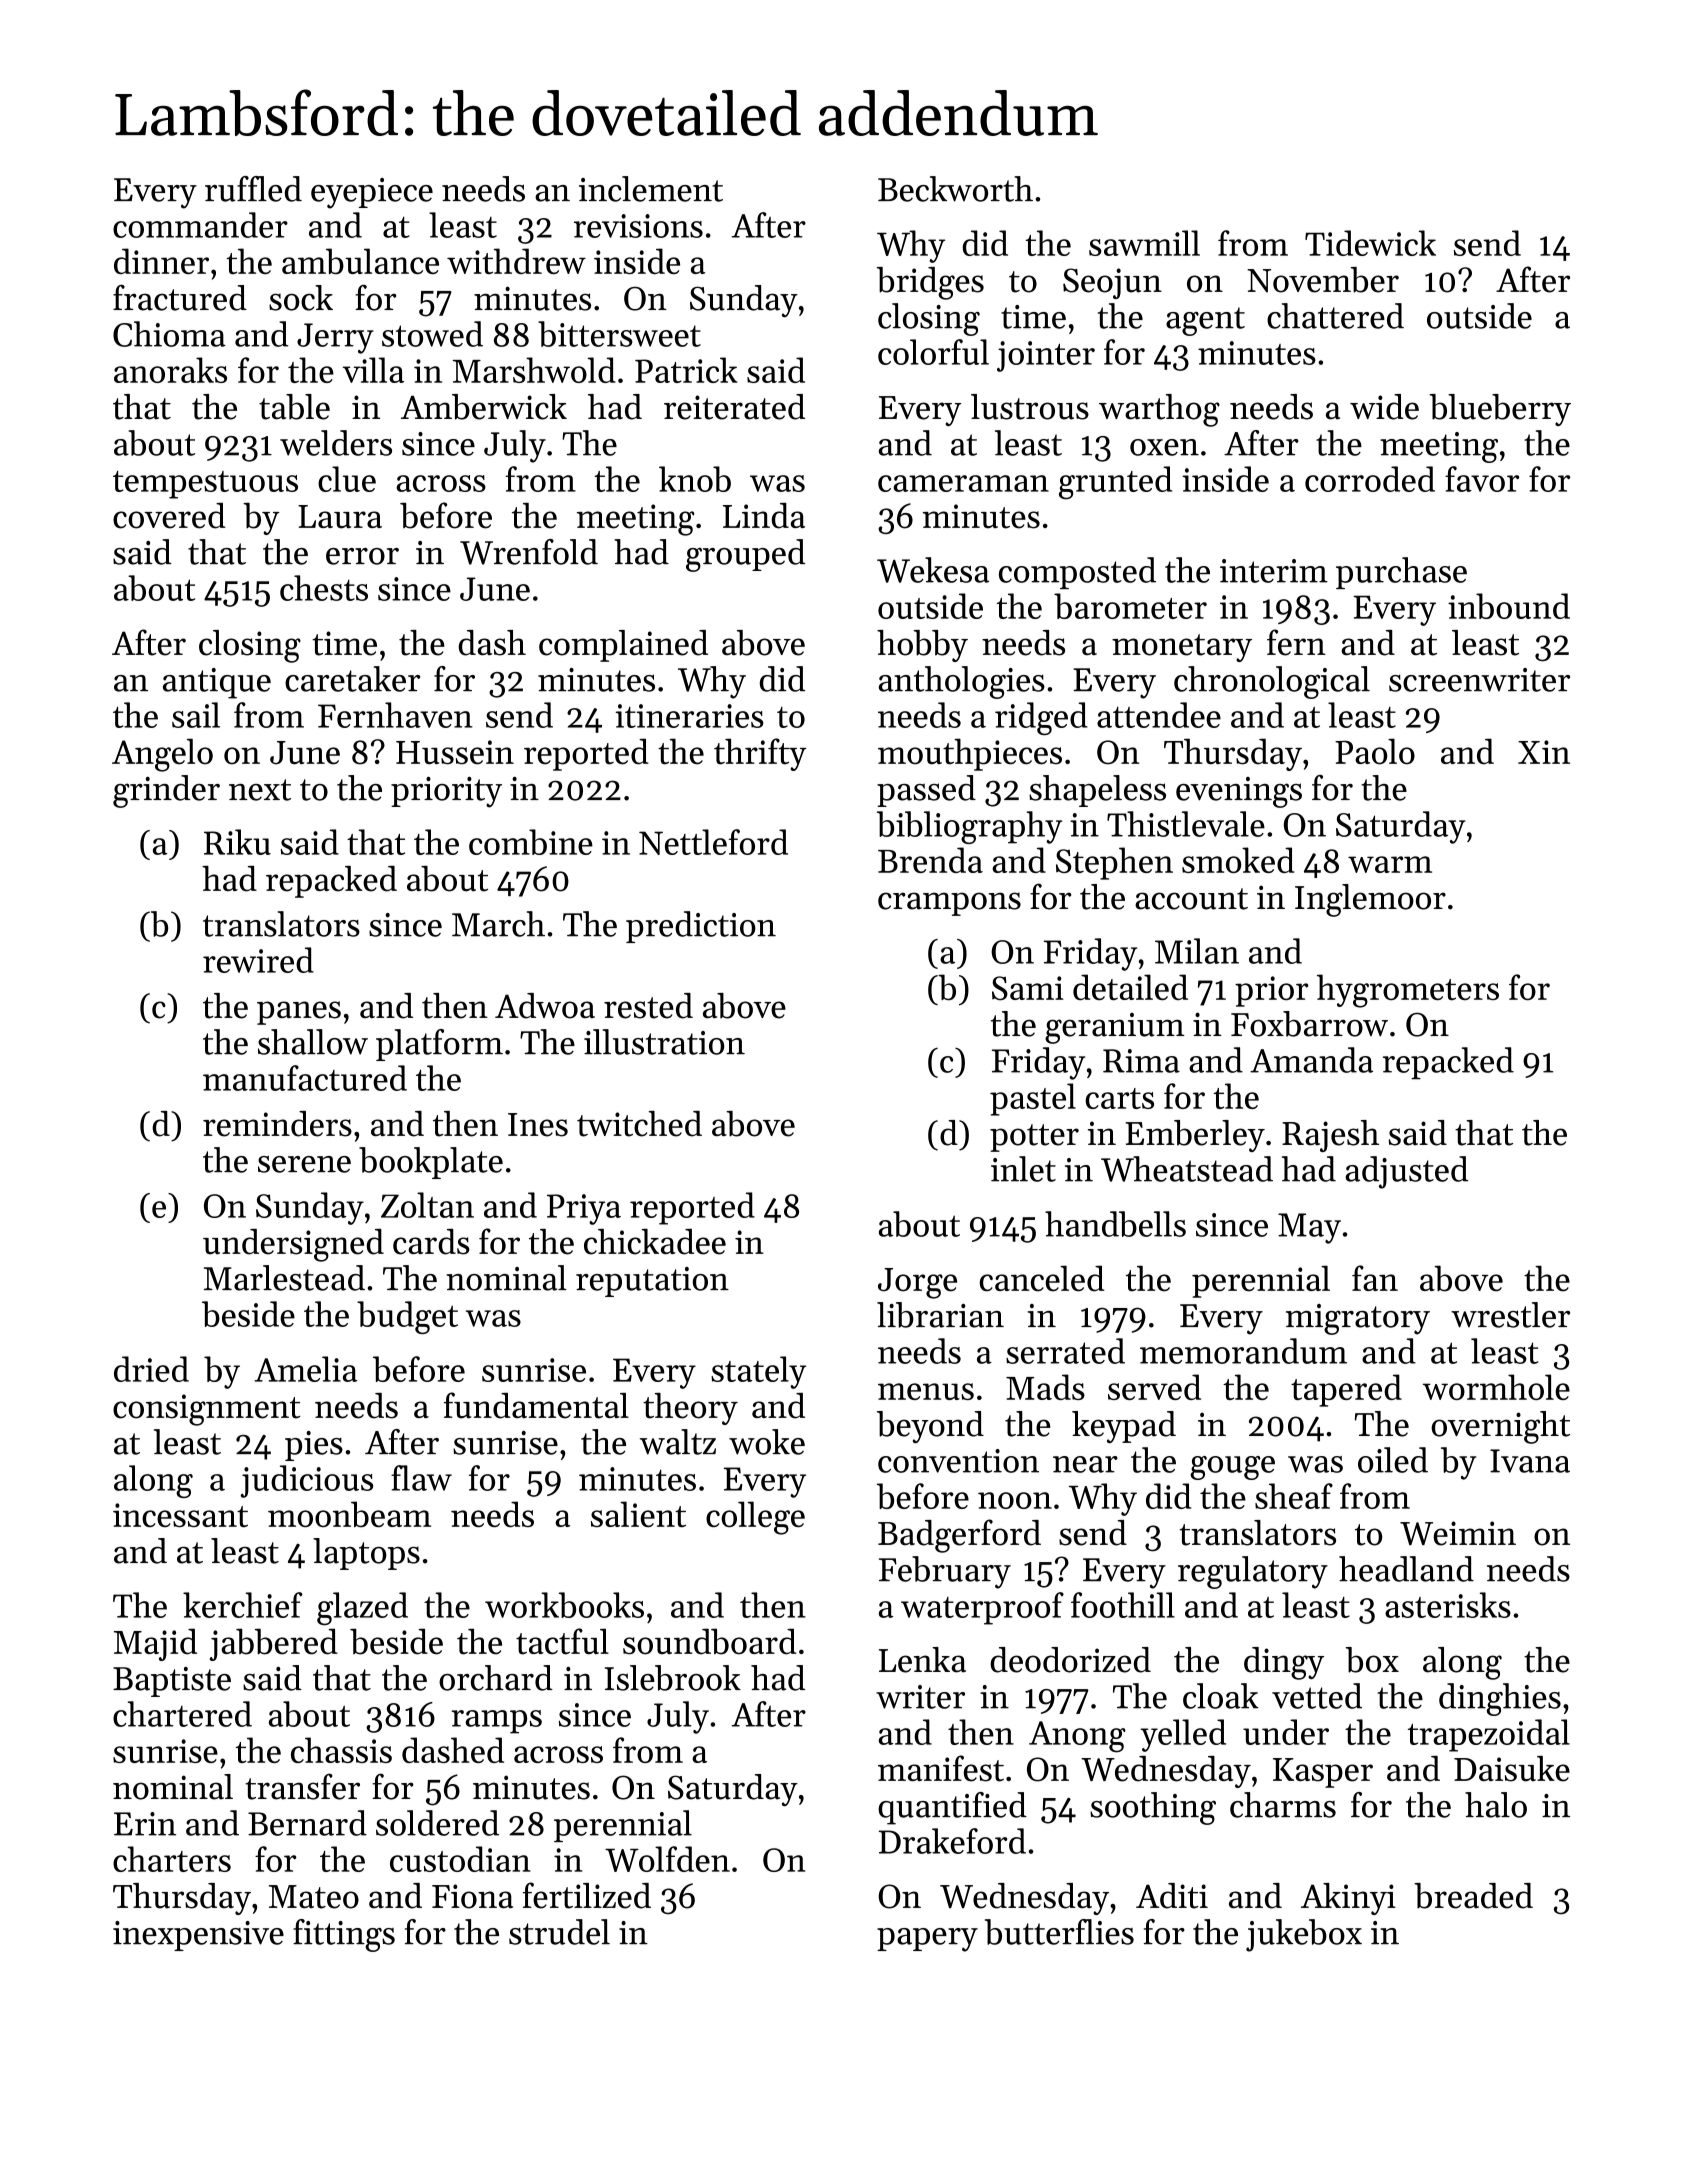  Describe the element at coordinates (166, 791) in the screenshot. I see `grinder` at that location.
